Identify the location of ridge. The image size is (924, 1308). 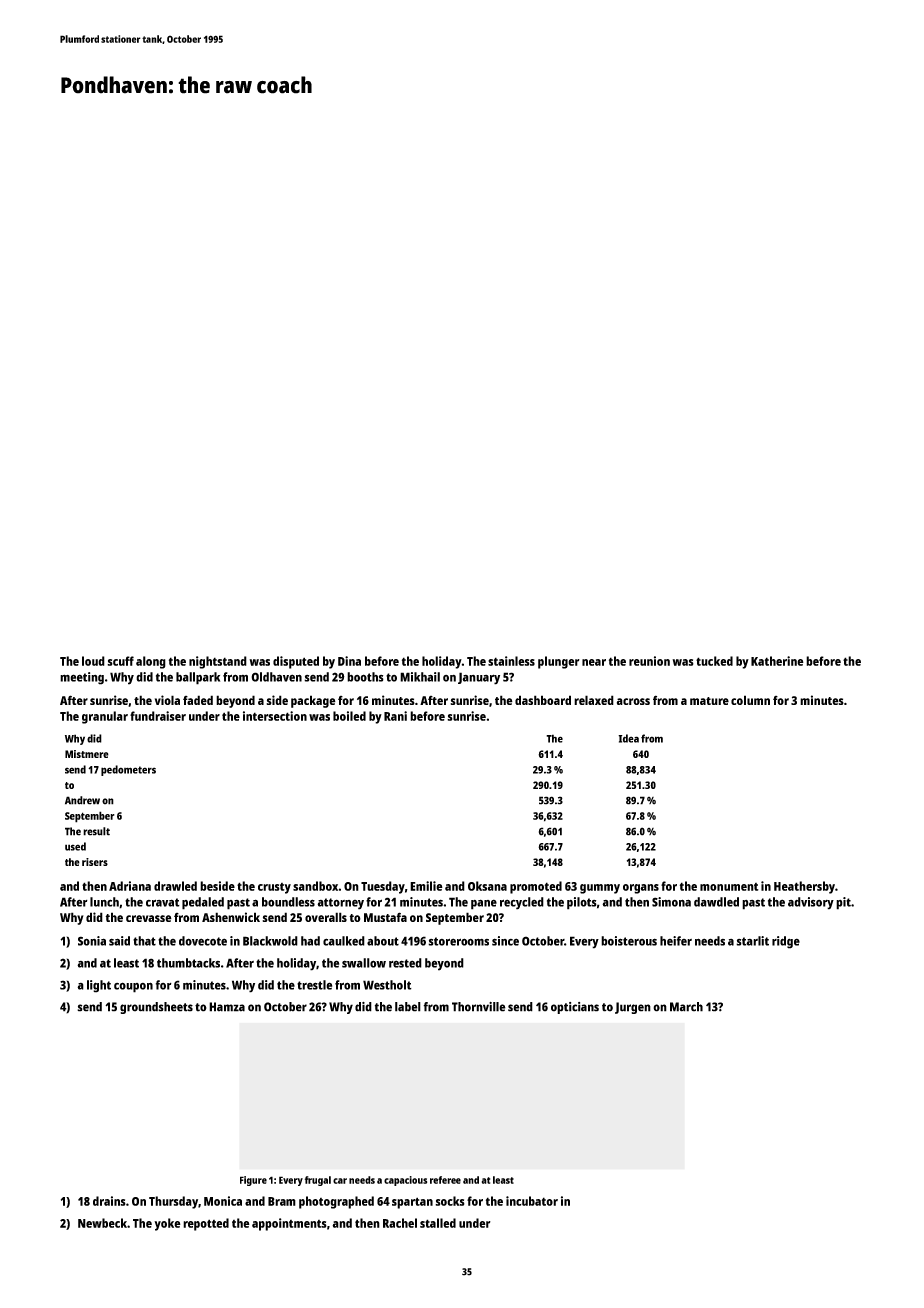
(786, 942).
